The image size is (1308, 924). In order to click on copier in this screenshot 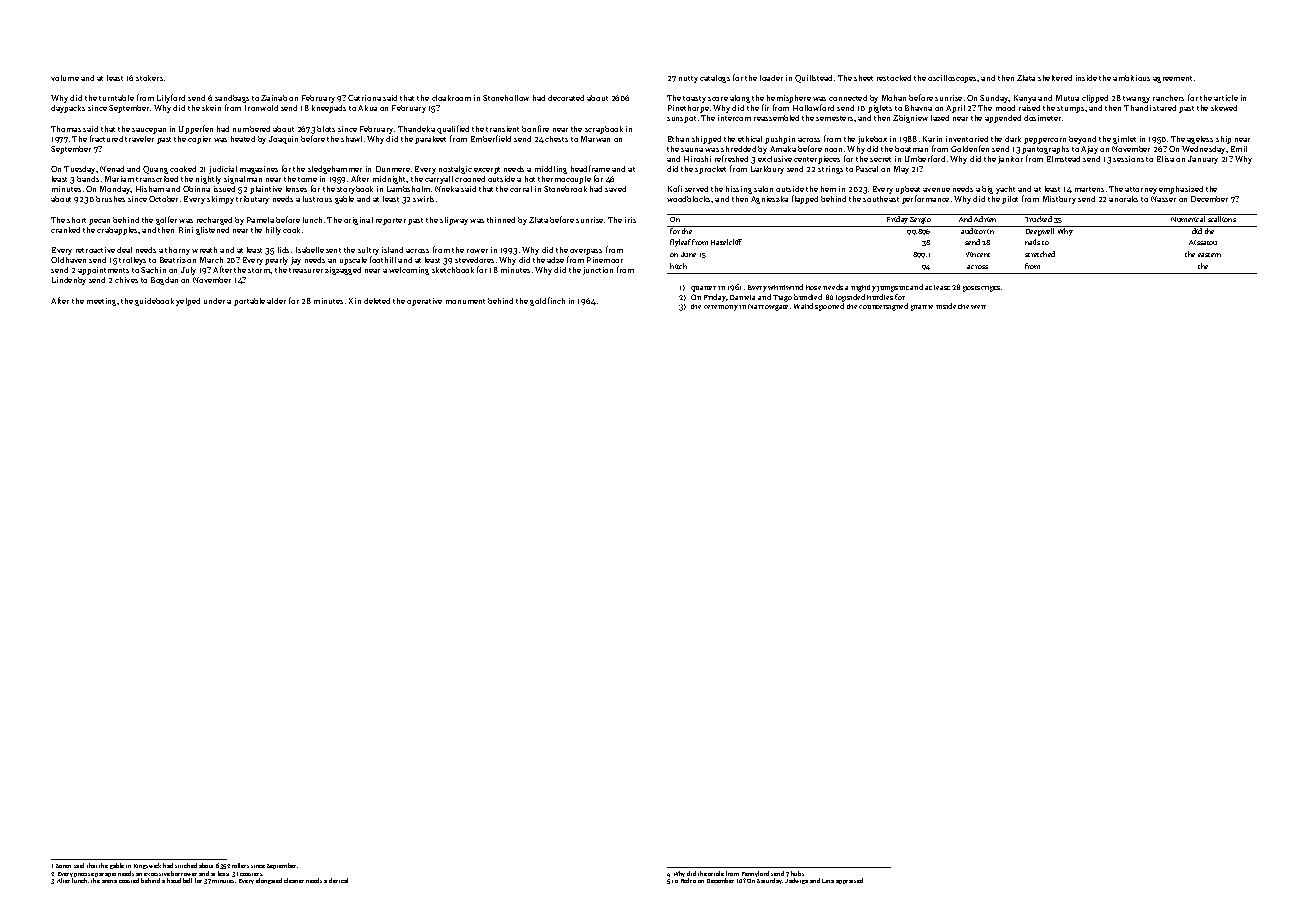, I will do `click(199, 140)`.
